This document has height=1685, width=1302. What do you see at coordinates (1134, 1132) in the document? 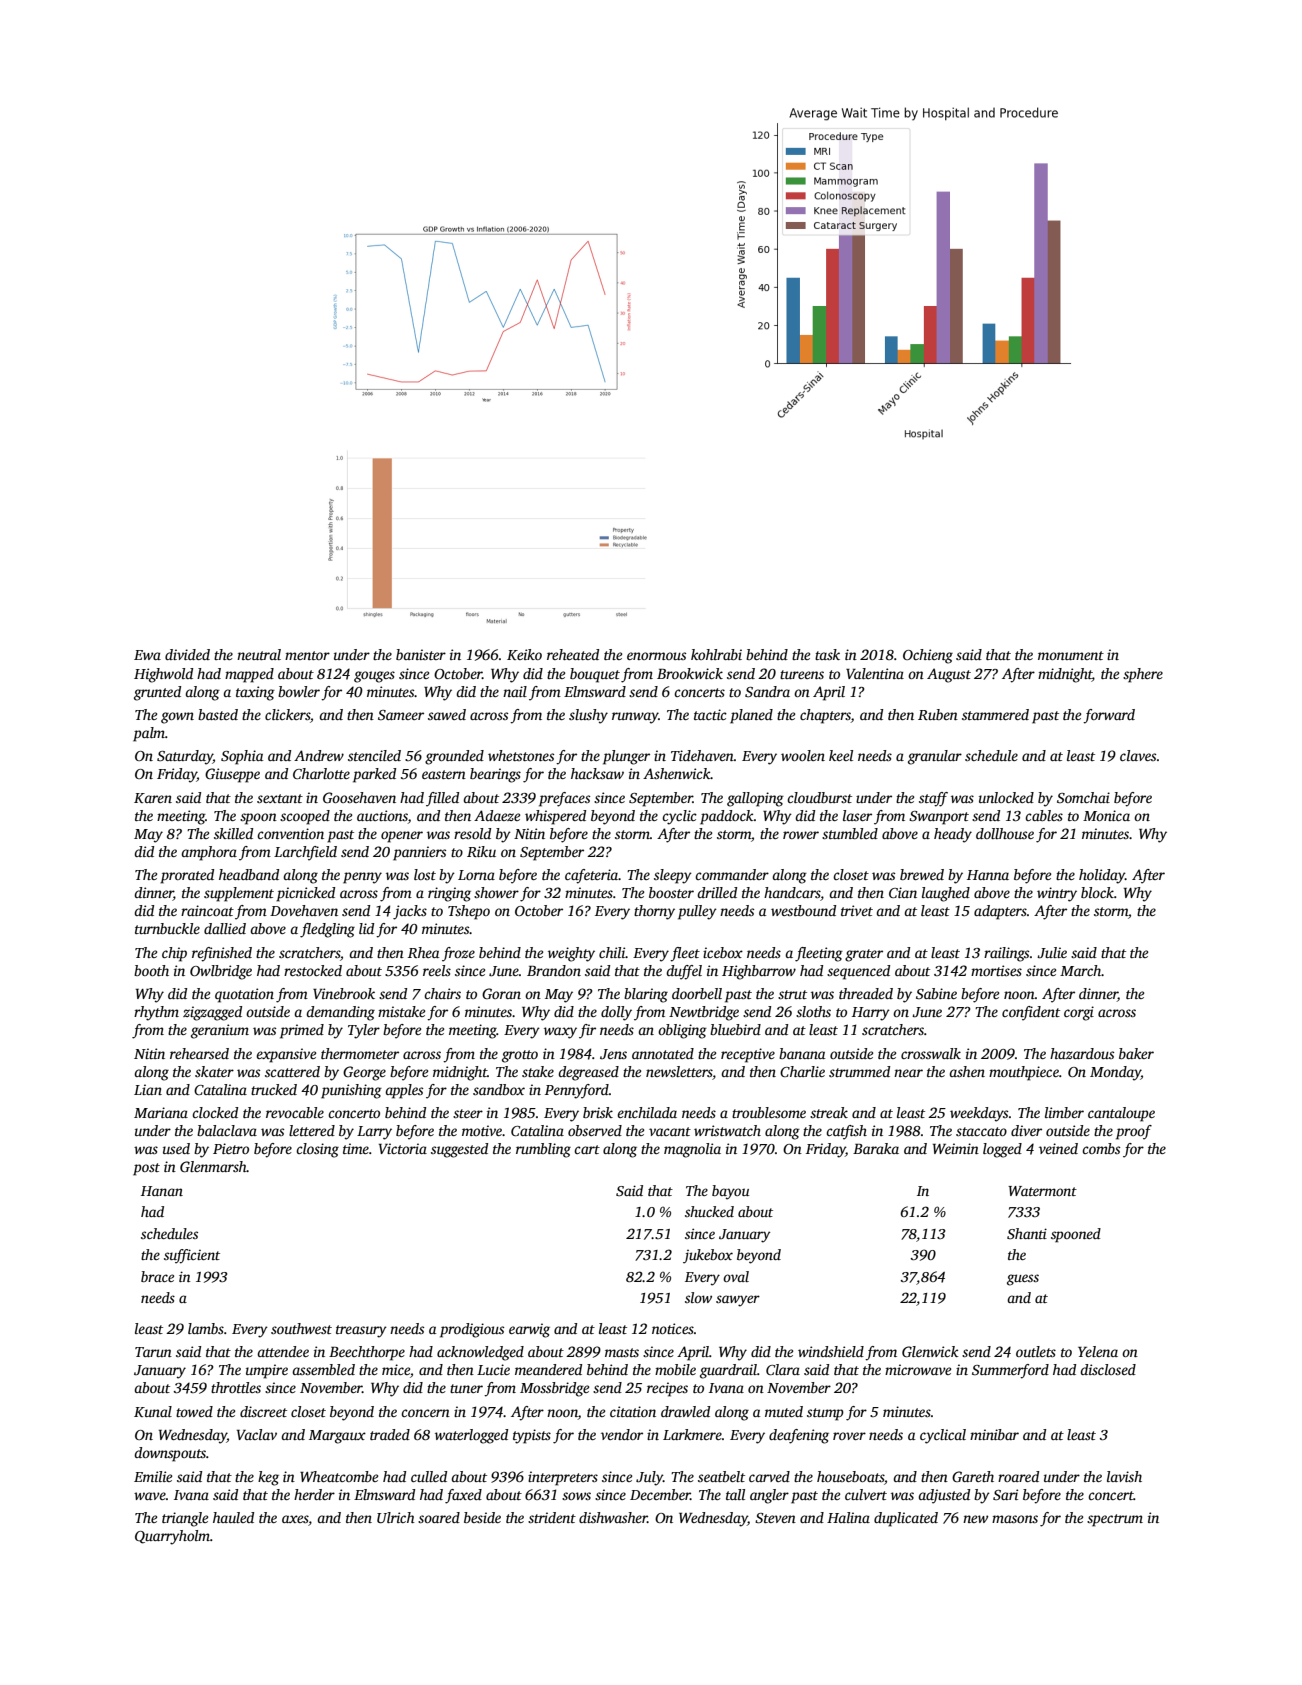
I see `proof` at bounding box center [1134, 1132].
